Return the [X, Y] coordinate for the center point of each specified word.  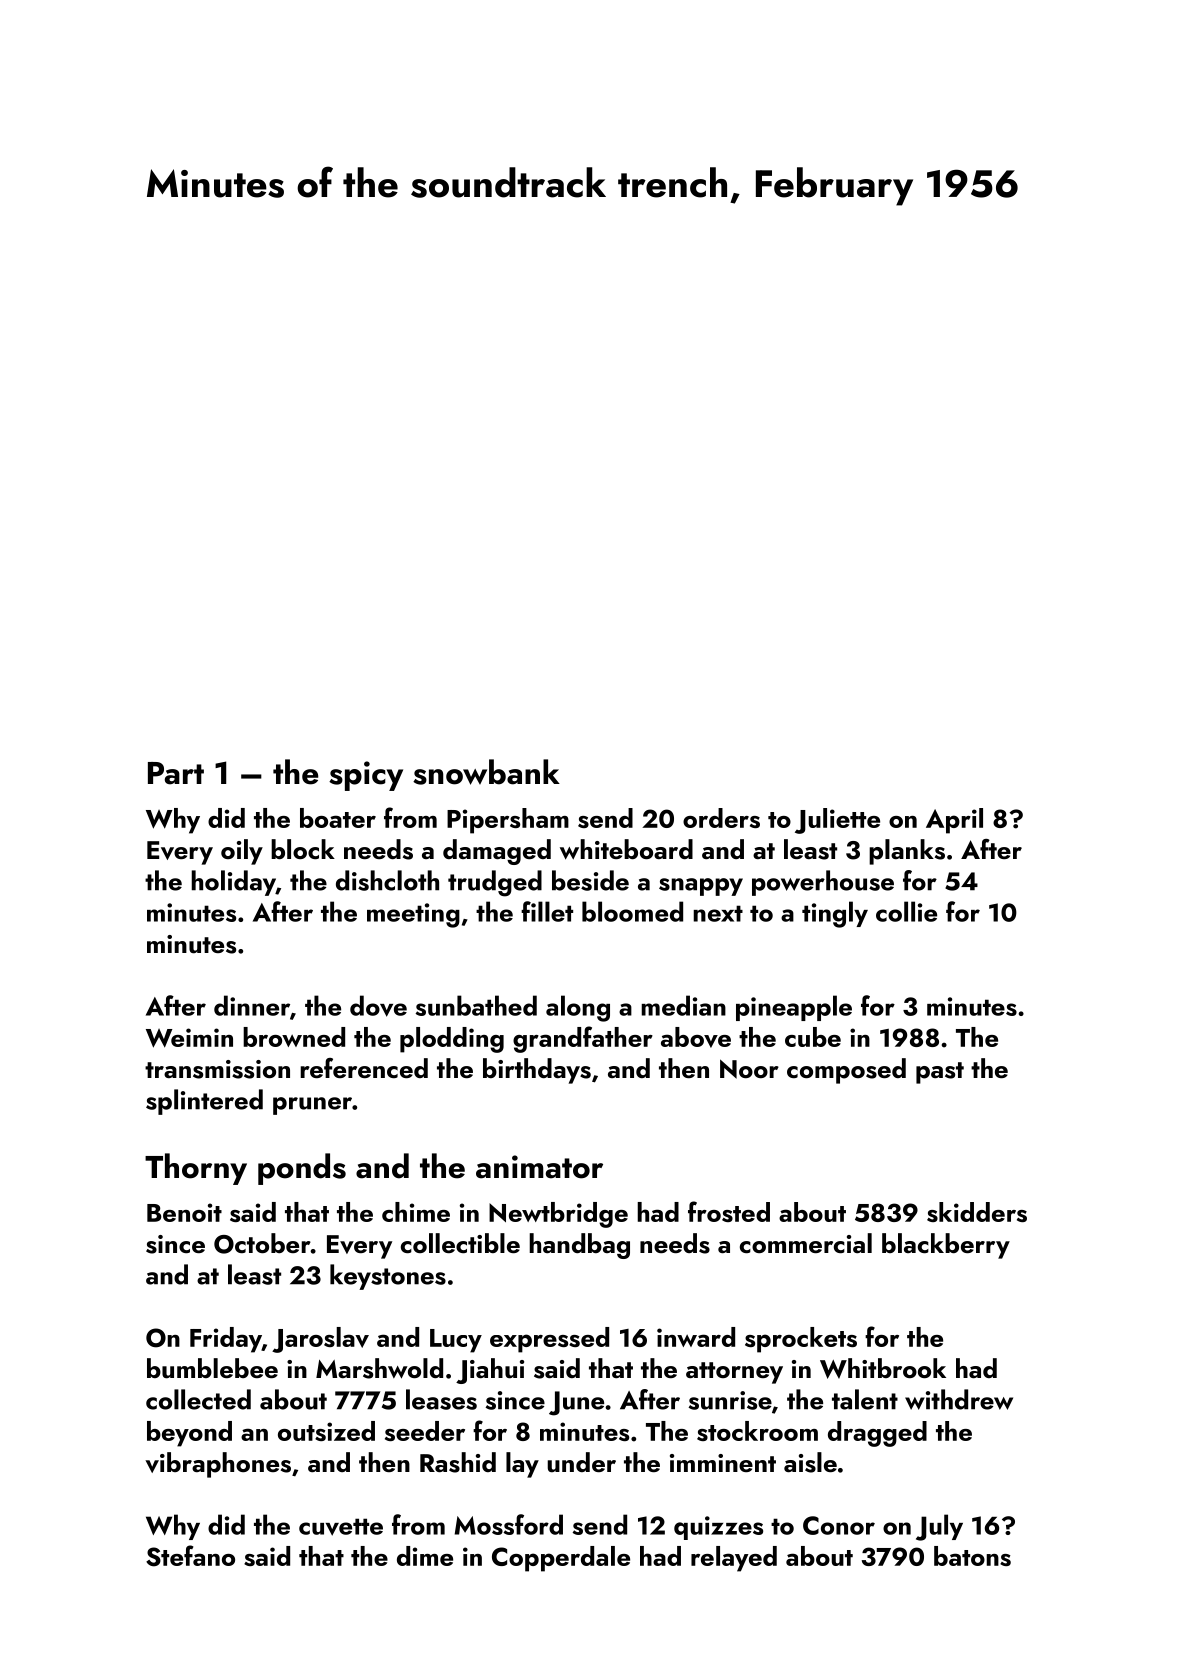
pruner [312, 1106]
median [683, 1005]
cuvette [341, 1527]
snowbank [486, 772]
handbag [579, 1246]
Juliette [837, 821]
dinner [252, 1005]
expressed [549, 1340]
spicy [366, 776]
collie [906, 911]
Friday [226, 1340]
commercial [806, 1243]
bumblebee [212, 1368]
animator [539, 1167]
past [940, 1073]
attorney [734, 1373]
